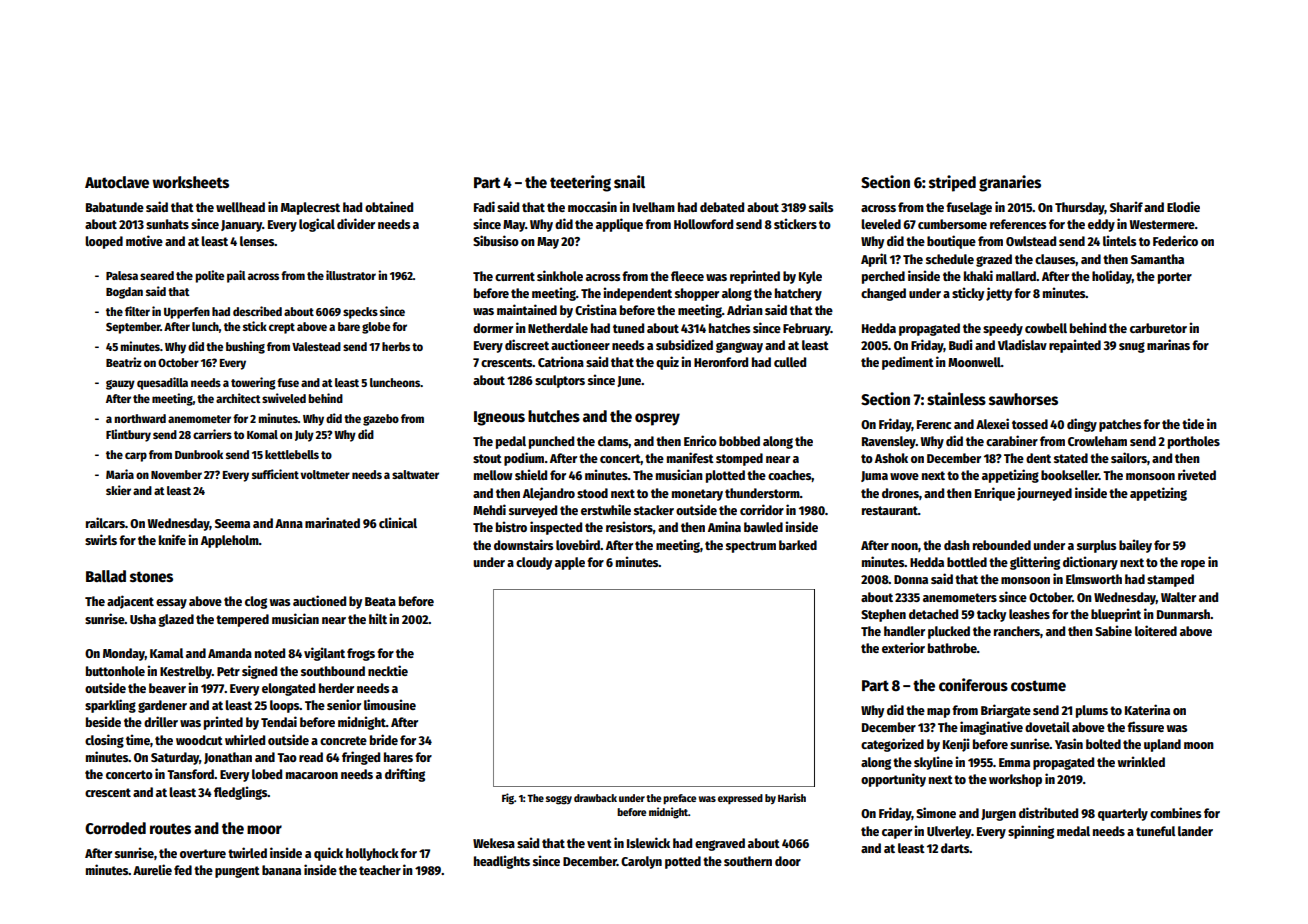 The image size is (1308, 924). What do you see at coordinates (722, 207) in the document?
I see `debated` at bounding box center [722, 207].
